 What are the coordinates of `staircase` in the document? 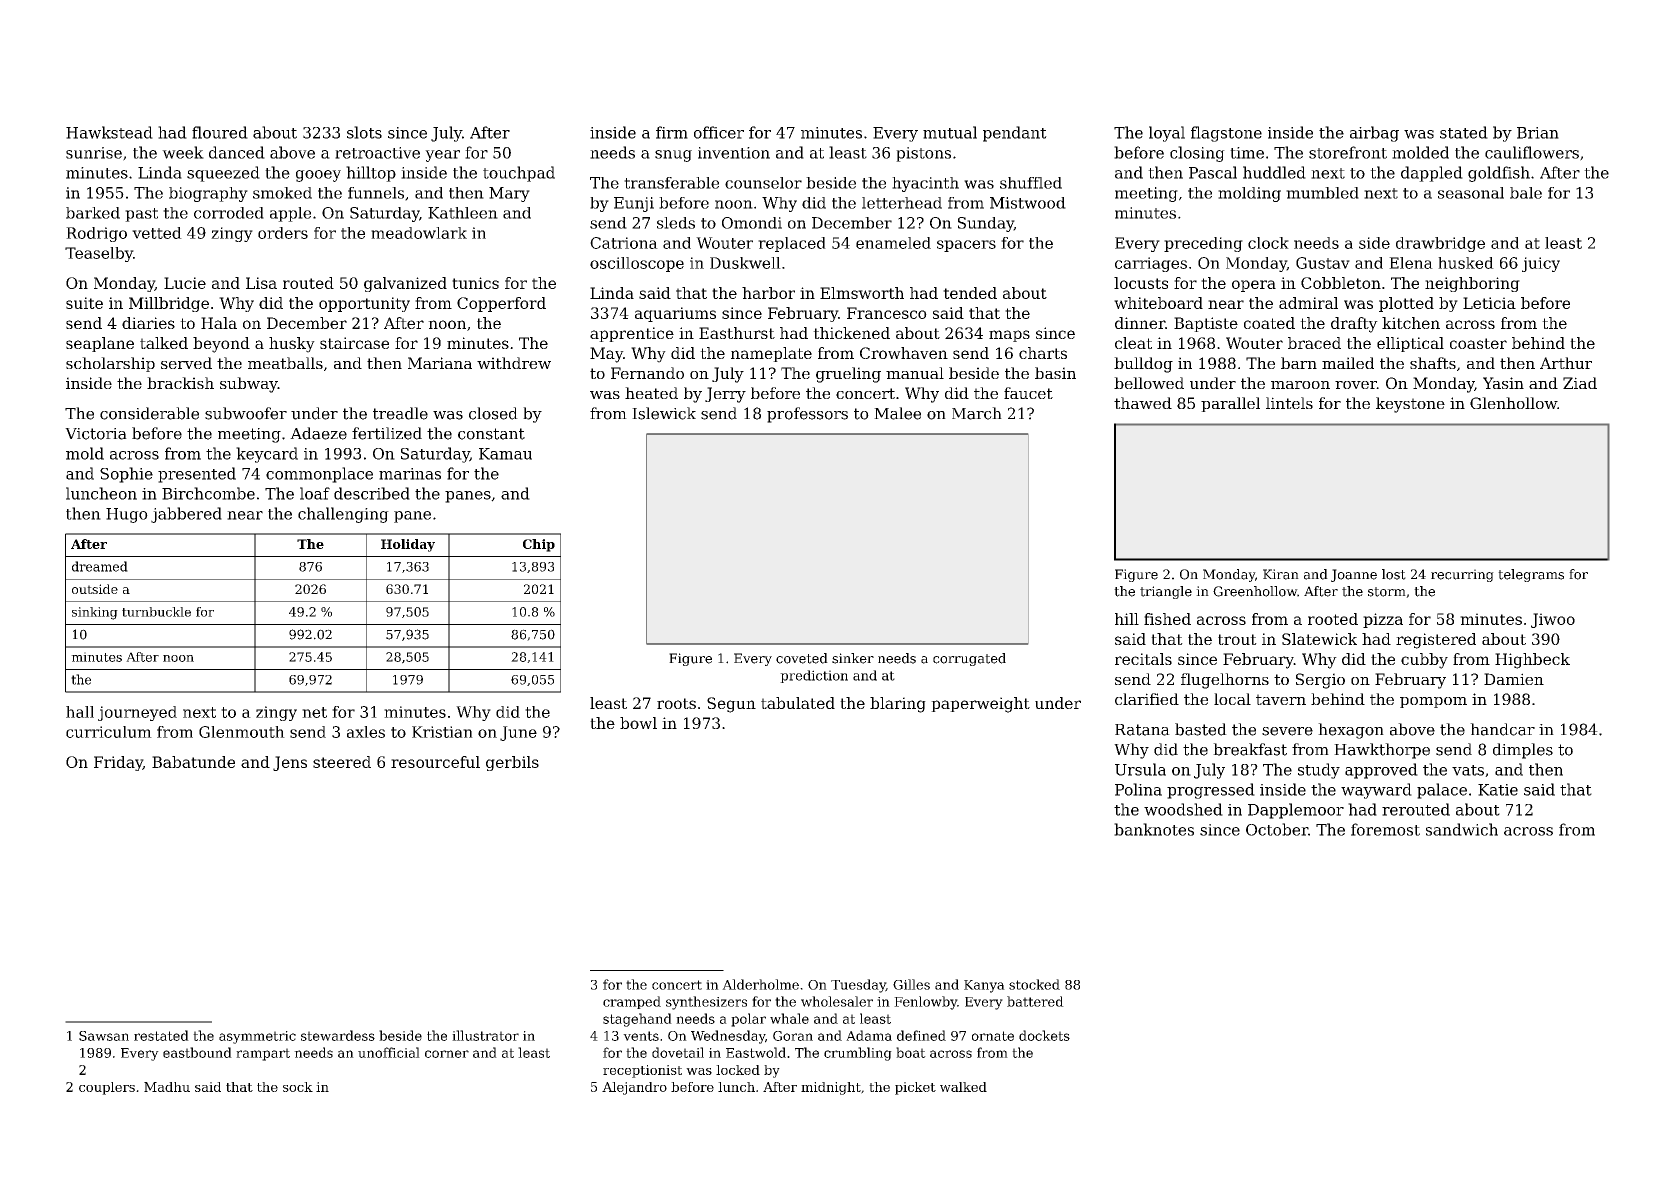 It's located at (354, 343).
